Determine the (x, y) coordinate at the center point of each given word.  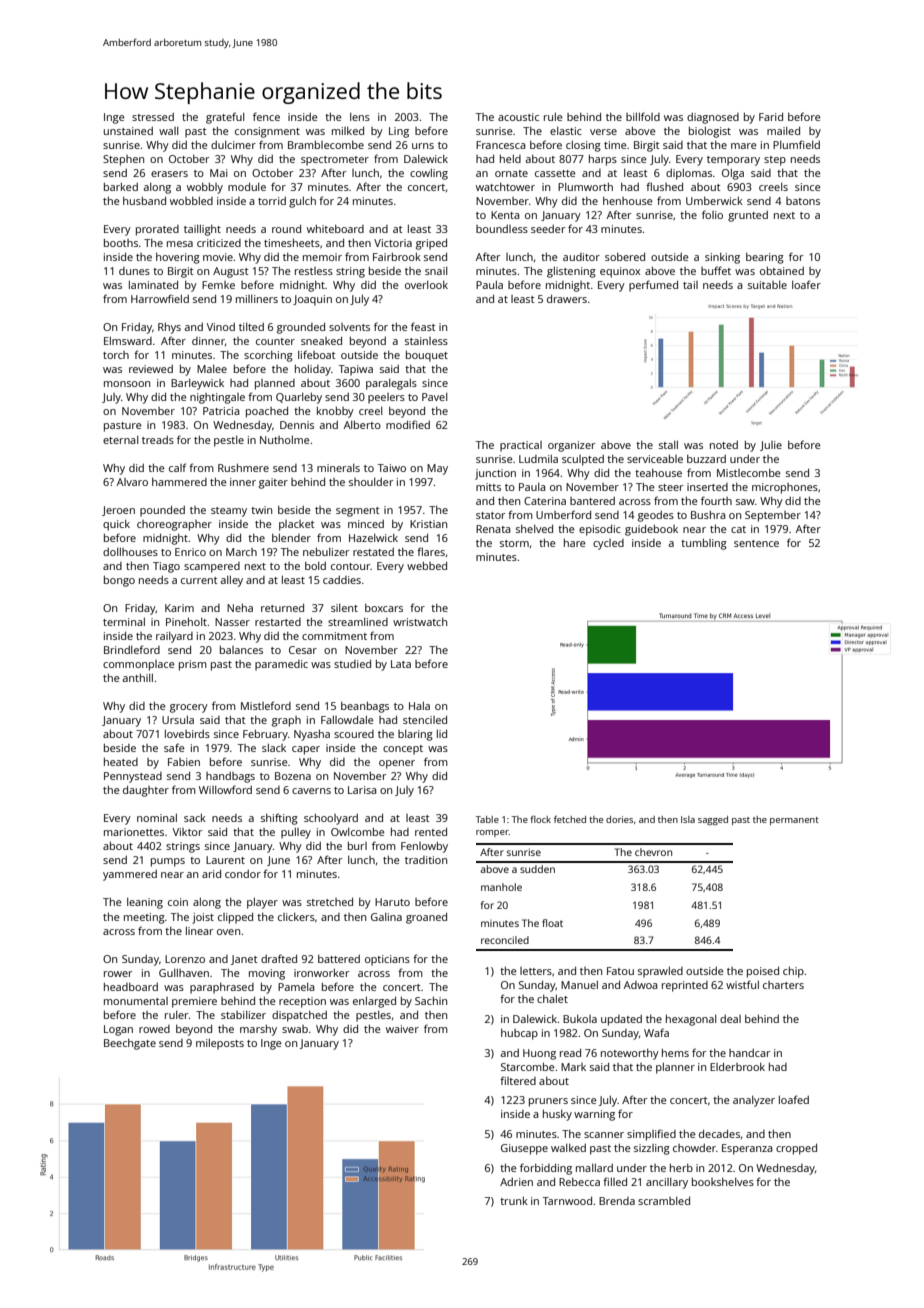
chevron (653, 852)
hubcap (519, 1034)
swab (295, 1029)
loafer (806, 284)
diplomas (689, 174)
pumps (168, 862)
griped (431, 244)
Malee (212, 369)
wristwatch (420, 622)
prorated (157, 230)
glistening (571, 272)
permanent (794, 821)
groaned (426, 918)
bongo (119, 581)
